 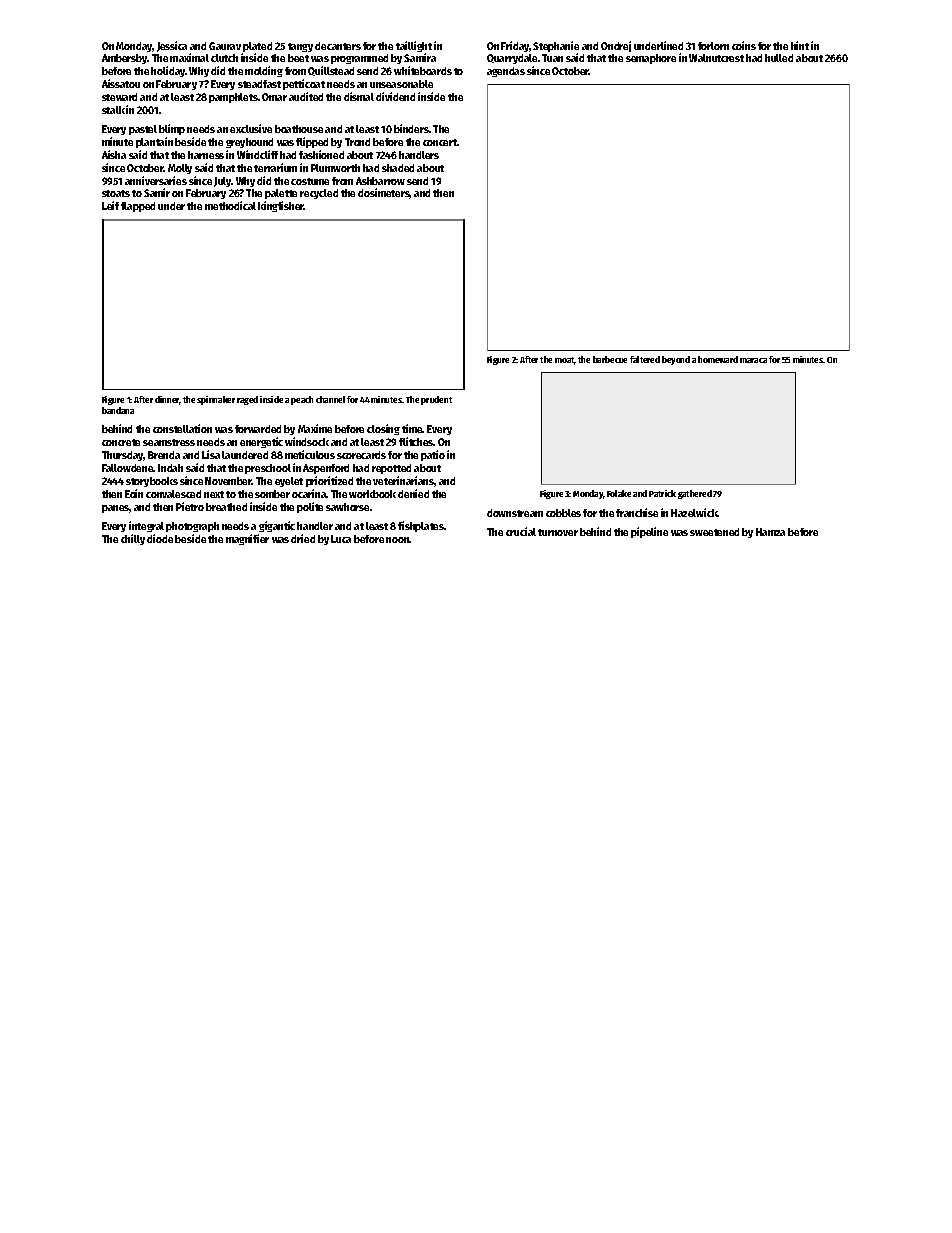 What do you see at coordinates (565, 361) in the document?
I see `moat` at bounding box center [565, 361].
